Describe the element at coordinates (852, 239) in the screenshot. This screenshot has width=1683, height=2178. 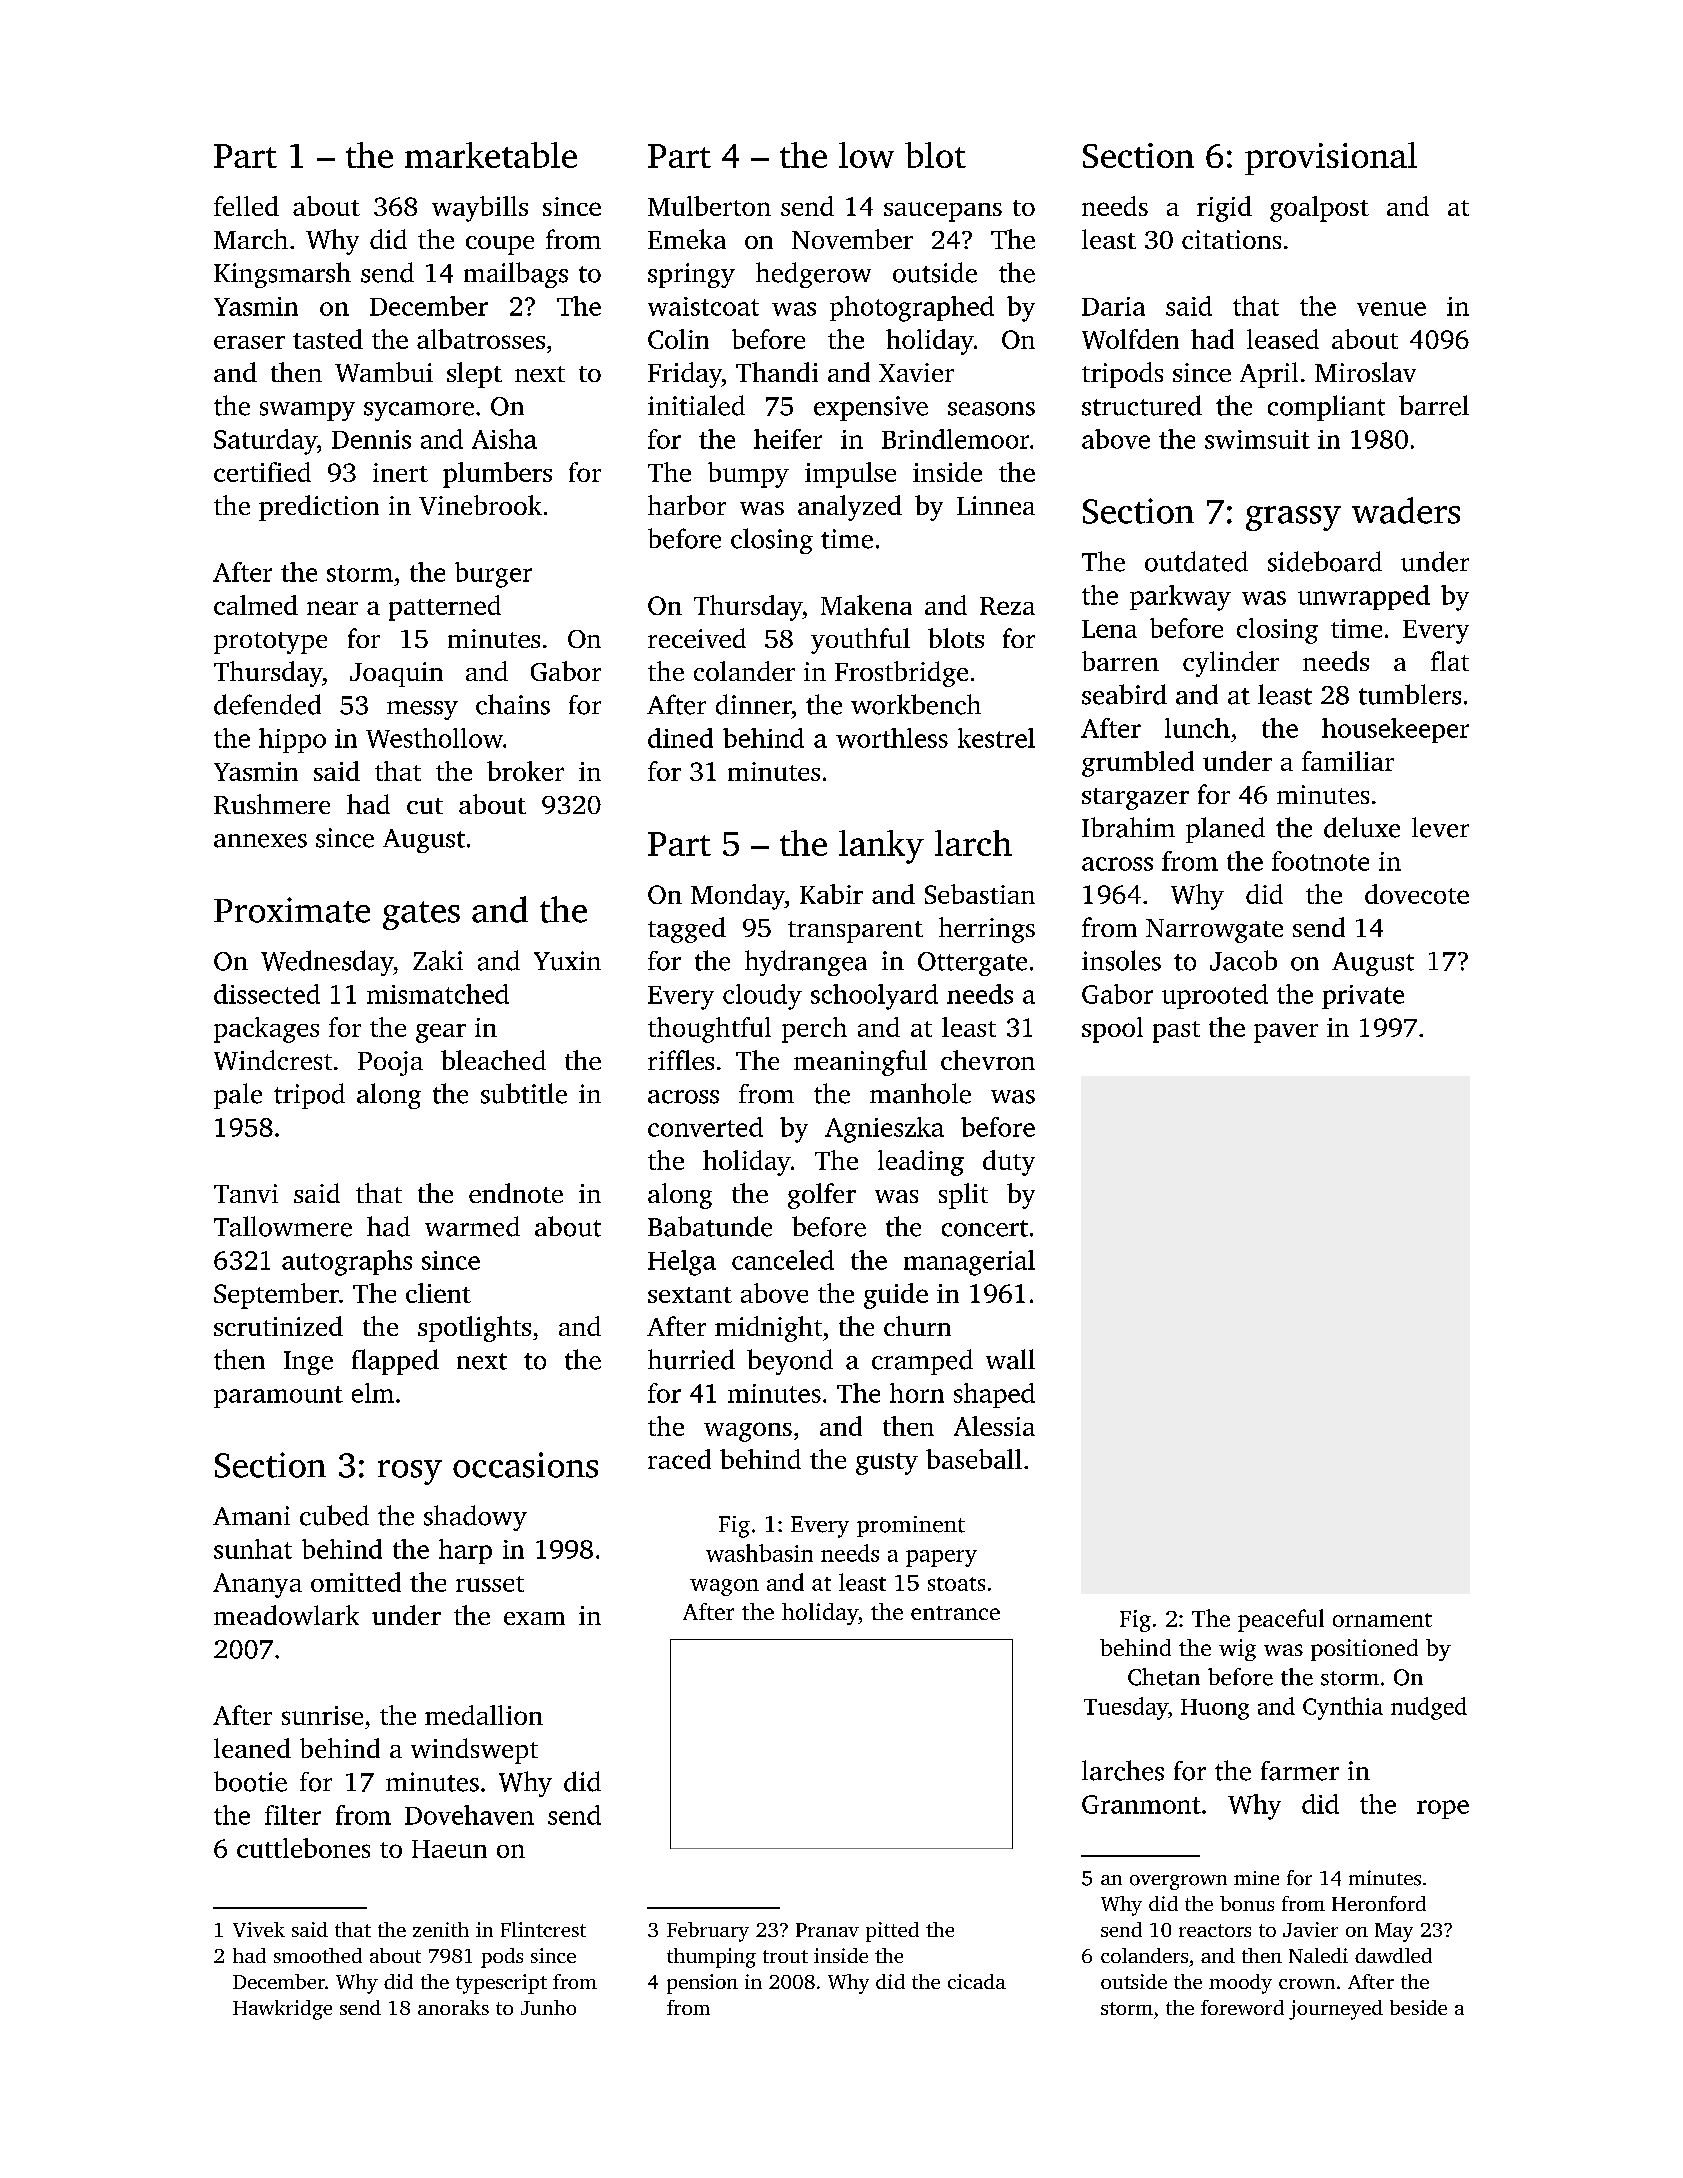
I see `November` at that location.
